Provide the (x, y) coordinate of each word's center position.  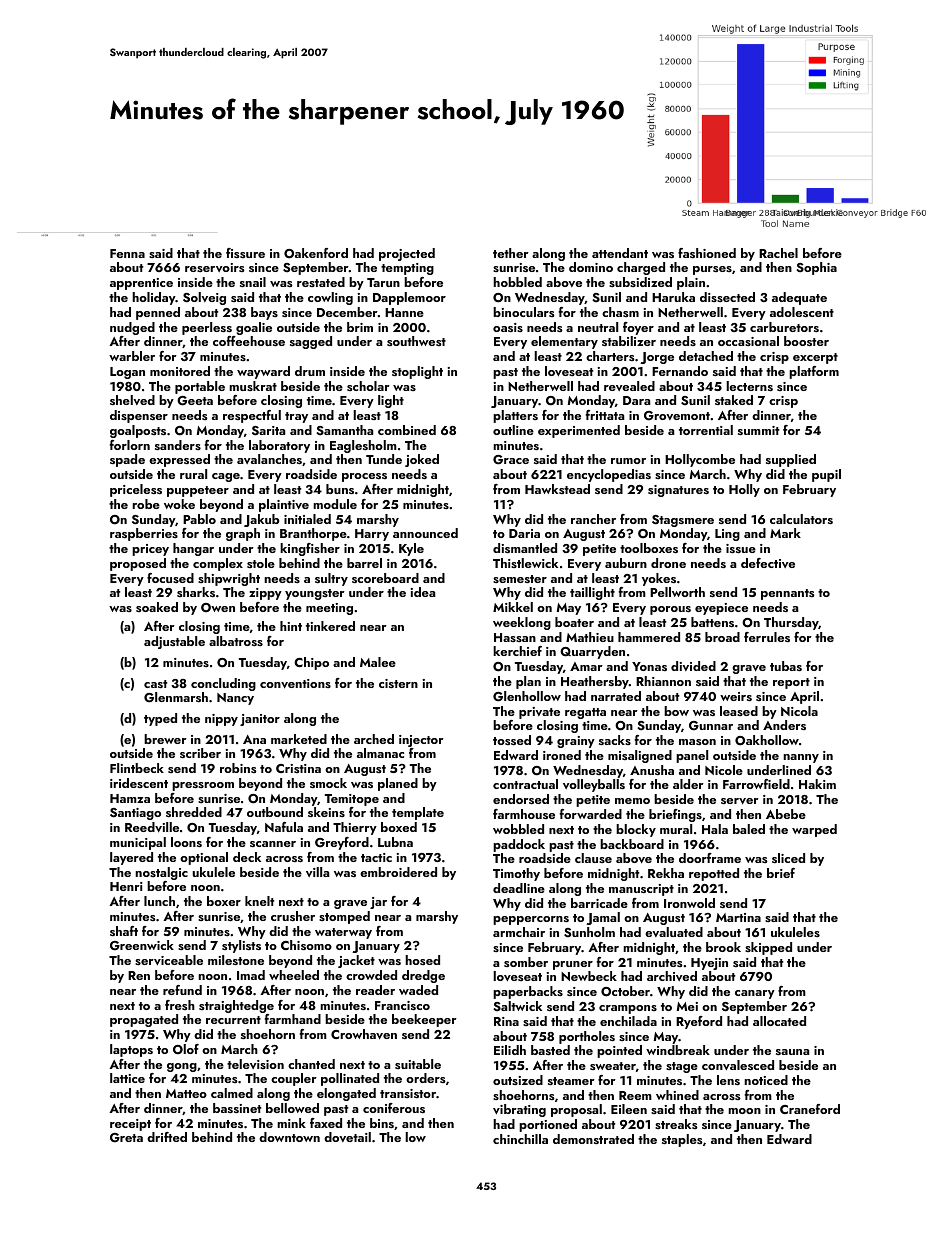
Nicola (799, 711)
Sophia (817, 268)
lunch (159, 901)
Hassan (515, 637)
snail (253, 282)
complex (218, 564)
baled (749, 829)
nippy (221, 720)
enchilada (628, 1021)
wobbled (518, 829)
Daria (524, 533)
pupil (826, 475)
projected (407, 254)
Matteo (186, 1093)
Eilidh (510, 1050)
